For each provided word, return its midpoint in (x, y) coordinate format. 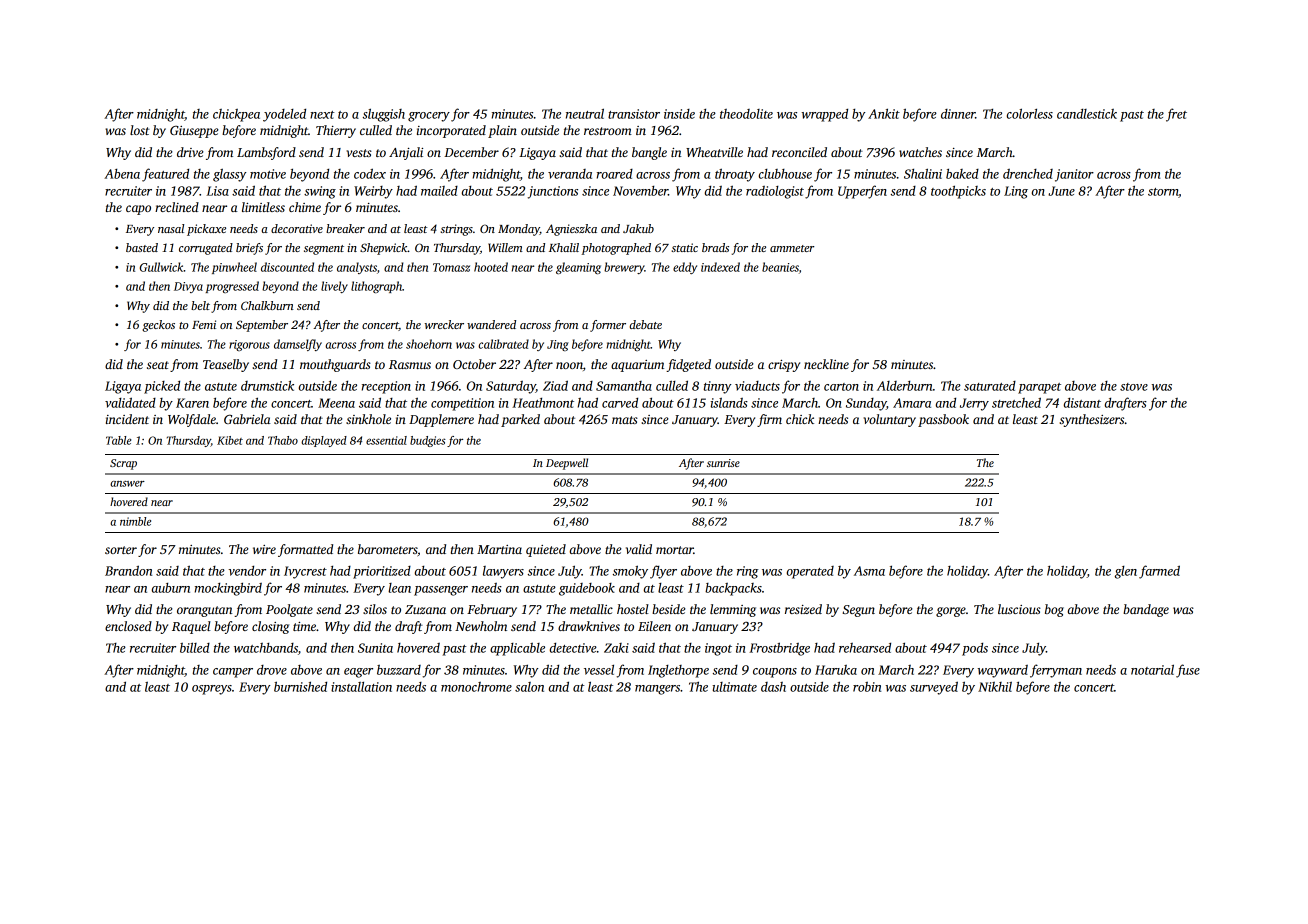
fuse (1188, 671)
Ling (1016, 192)
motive (268, 174)
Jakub (638, 228)
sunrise (723, 463)
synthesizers (1091, 420)
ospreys (212, 690)
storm (1163, 193)
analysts (357, 268)
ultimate (734, 687)
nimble (135, 521)
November (640, 191)
